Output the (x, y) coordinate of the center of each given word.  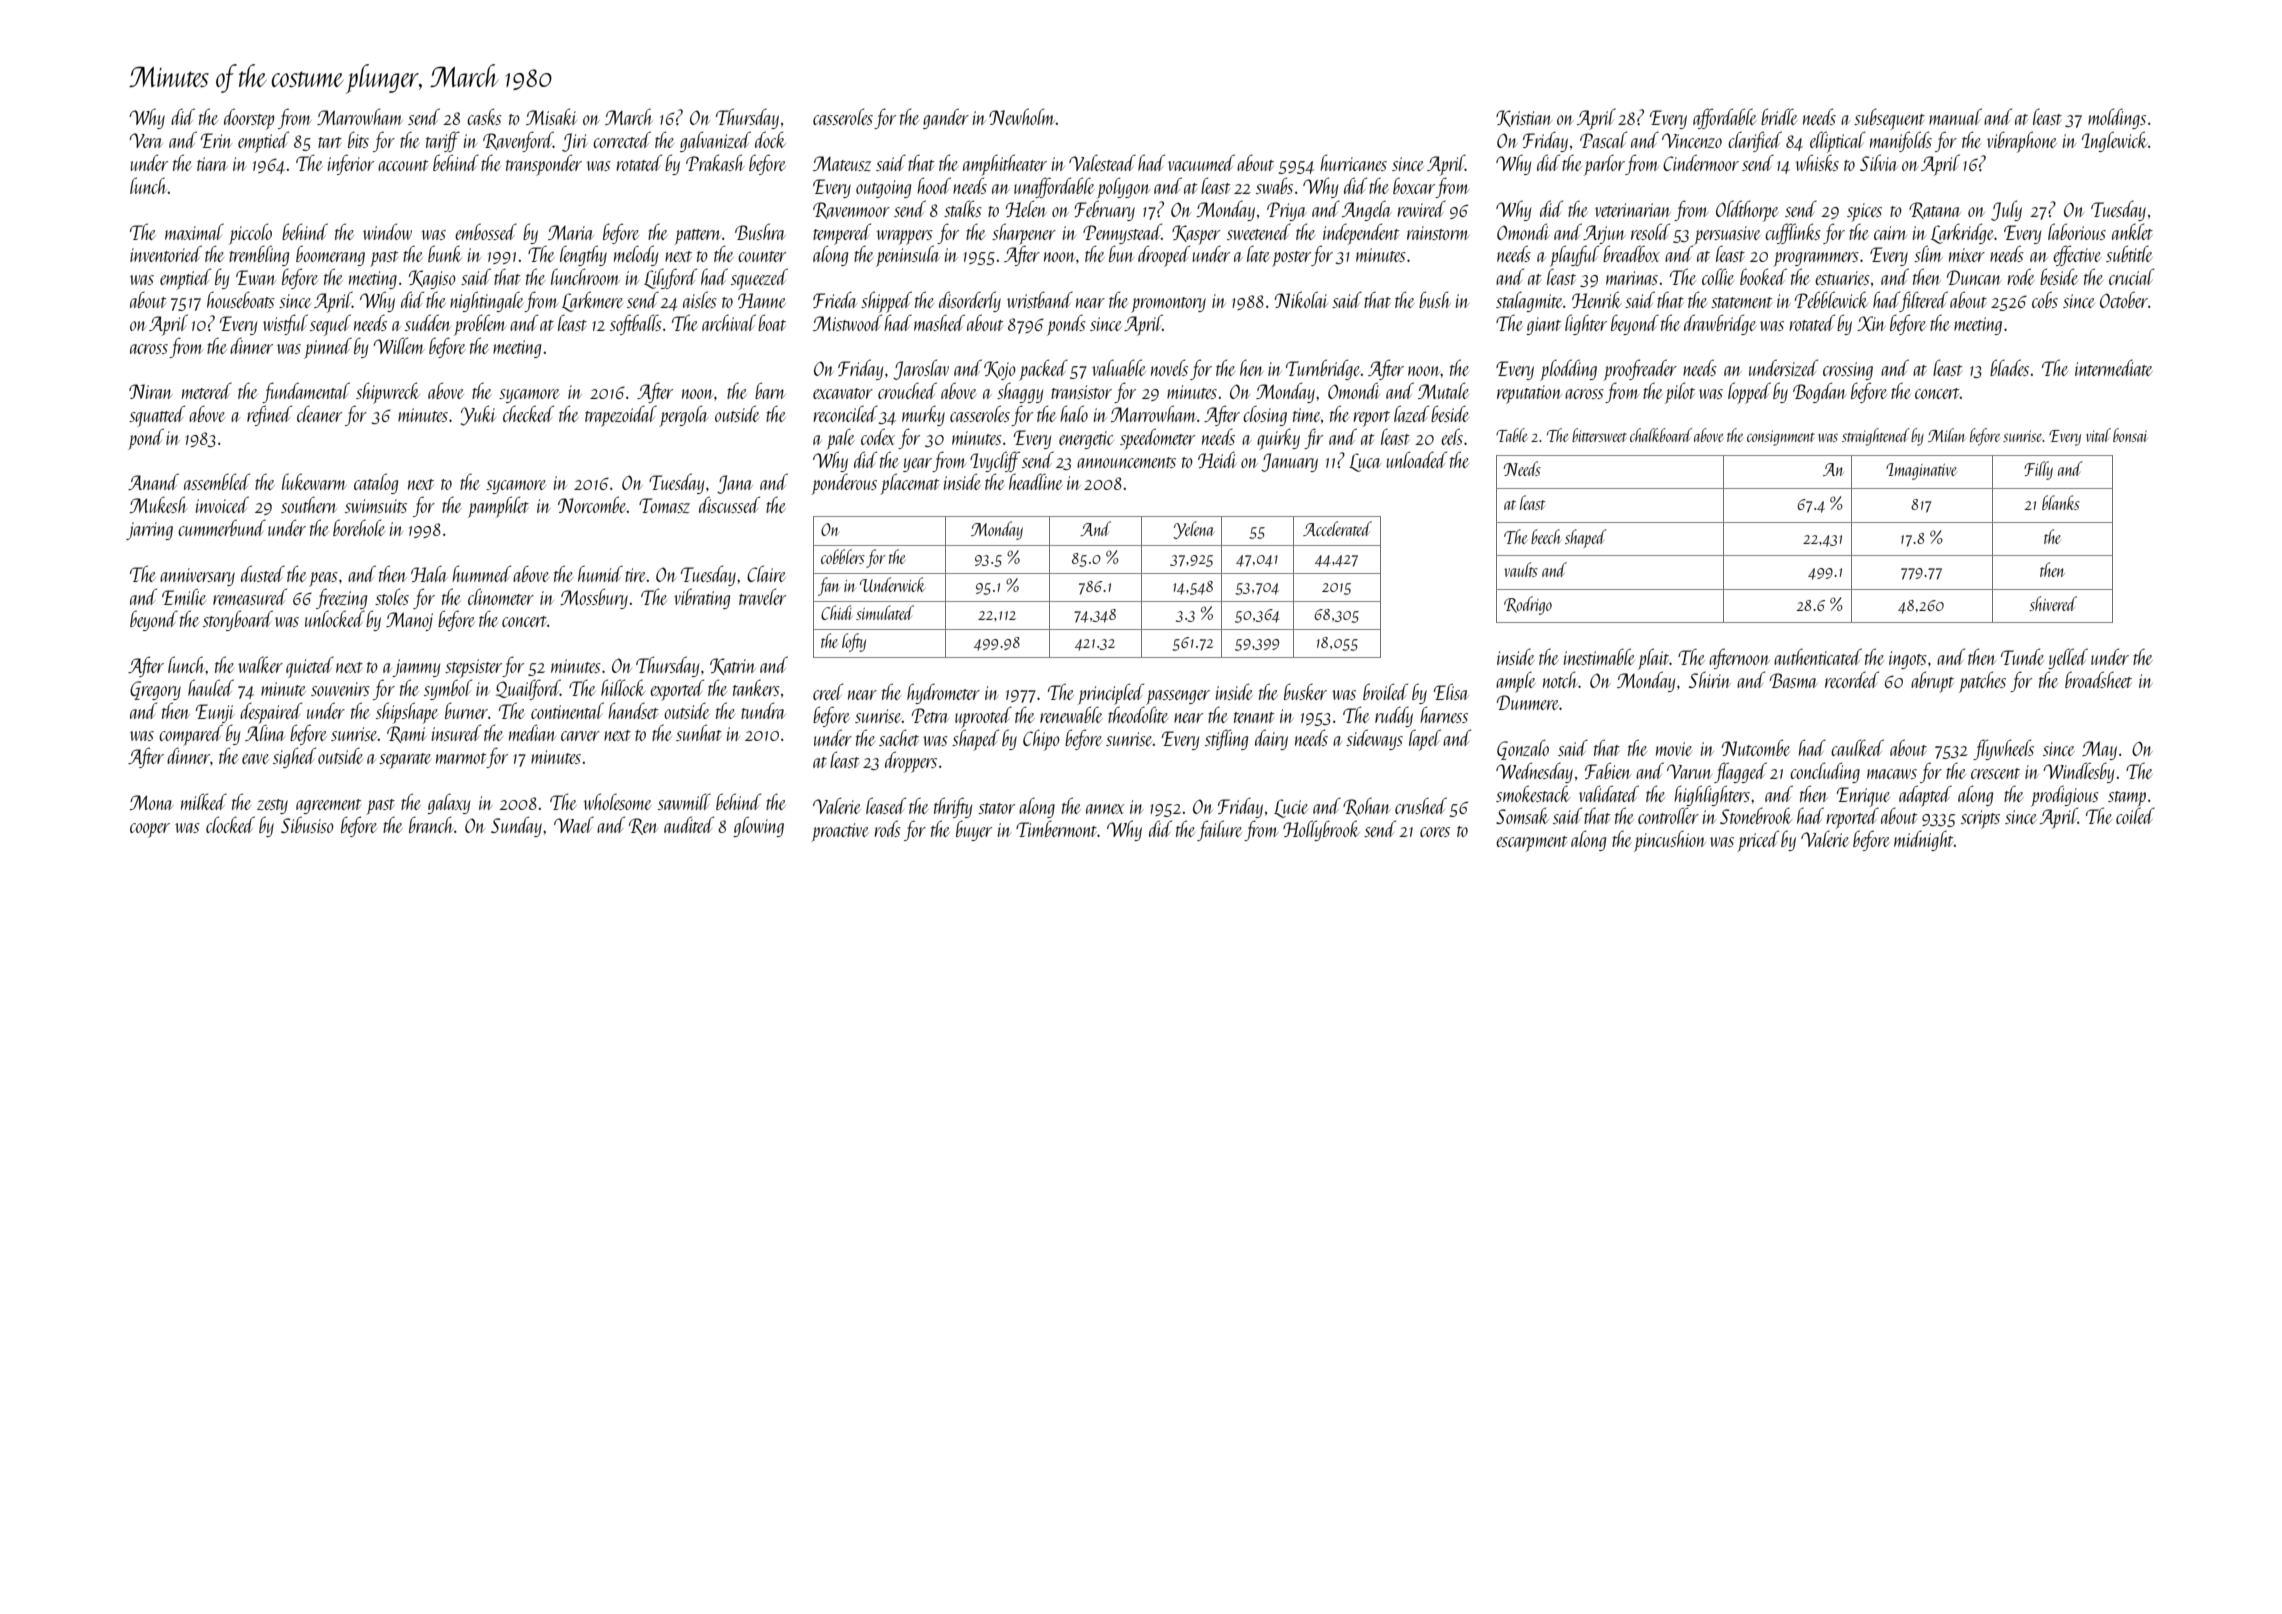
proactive (840, 832)
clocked (230, 824)
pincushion (1670, 841)
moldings (2117, 118)
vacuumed (1201, 162)
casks (484, 116)
